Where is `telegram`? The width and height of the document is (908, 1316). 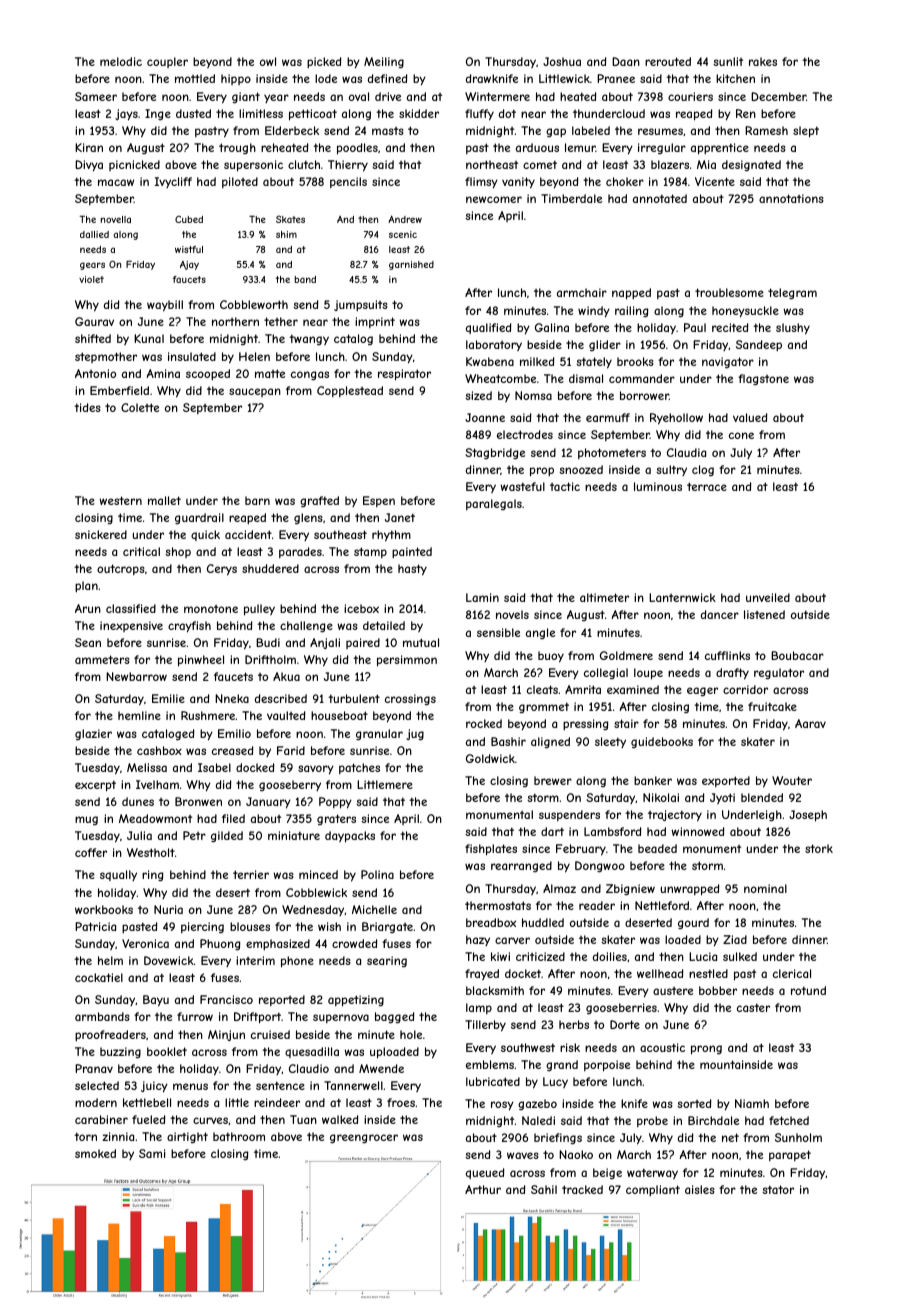
telegram is located at coordinates (792, 293).
